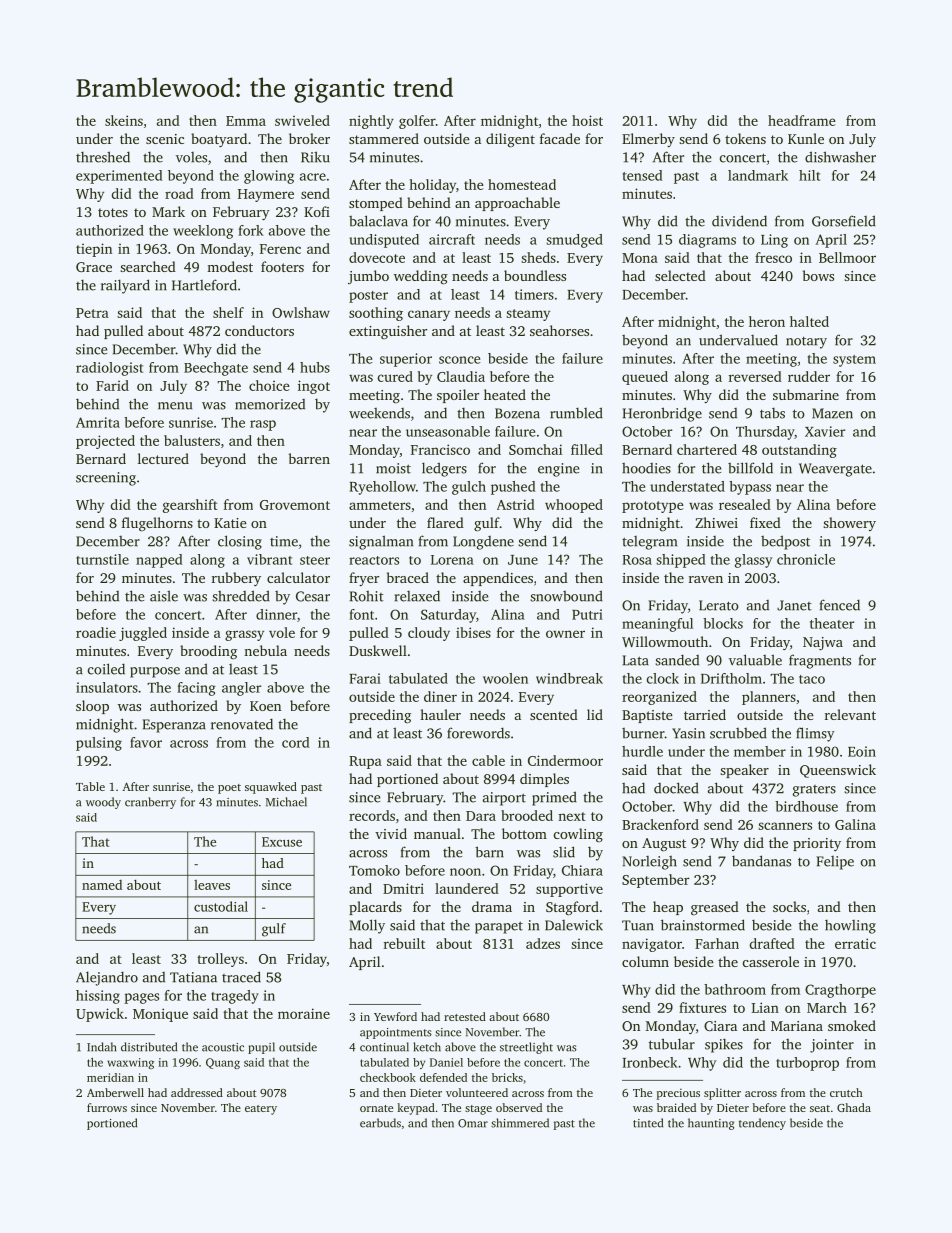  Describe the element at coordinates (196, 689) in the screenshot. I see `facing` at that location.
